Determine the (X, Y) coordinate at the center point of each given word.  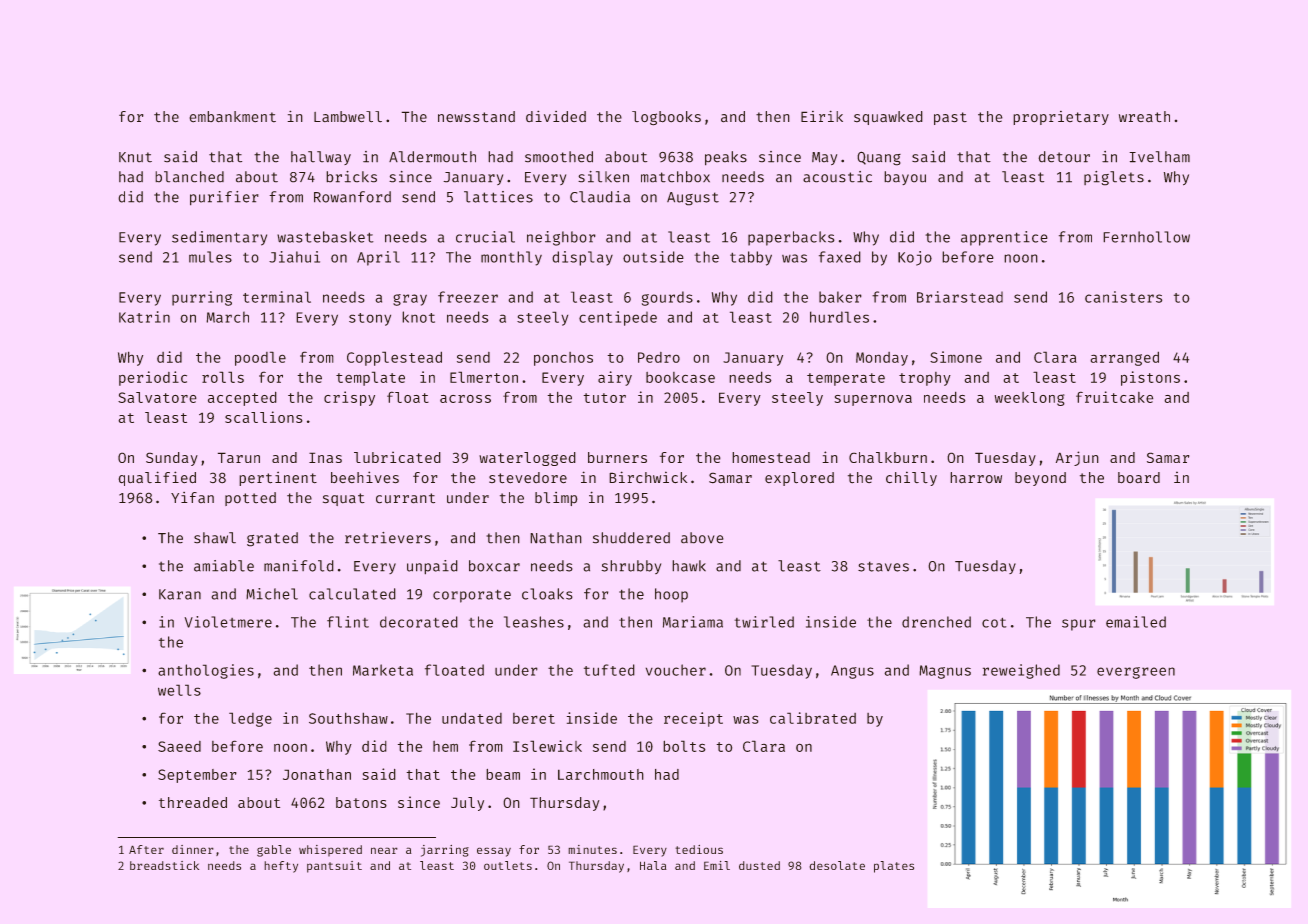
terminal (277, 297)
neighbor (561, 238)
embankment (233, 116)
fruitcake (1114, 397)
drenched (936, 622)
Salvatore (157, 397)
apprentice (1004, 238)
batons (361, 802)
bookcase (680, 377)
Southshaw (348, 718)
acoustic (837, 176)
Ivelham (1160, 156)
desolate (837, 865)
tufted (609, 670)
